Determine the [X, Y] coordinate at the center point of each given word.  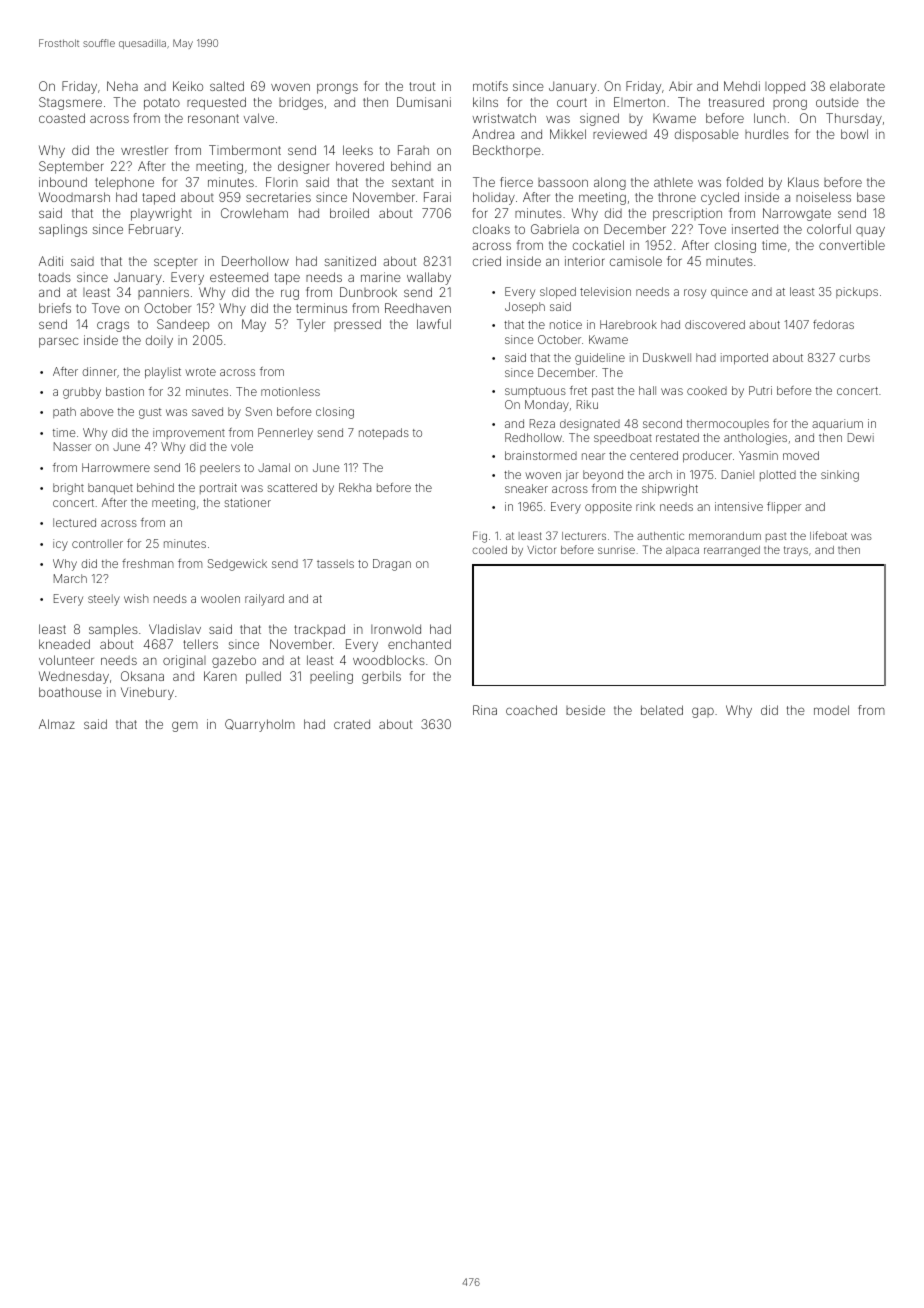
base [871, 197]
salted [227, 86]
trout [422, 86]
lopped [785, 87]
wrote [200, 372]
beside [585, 710]
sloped [558, 293]
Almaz [57, 724]
